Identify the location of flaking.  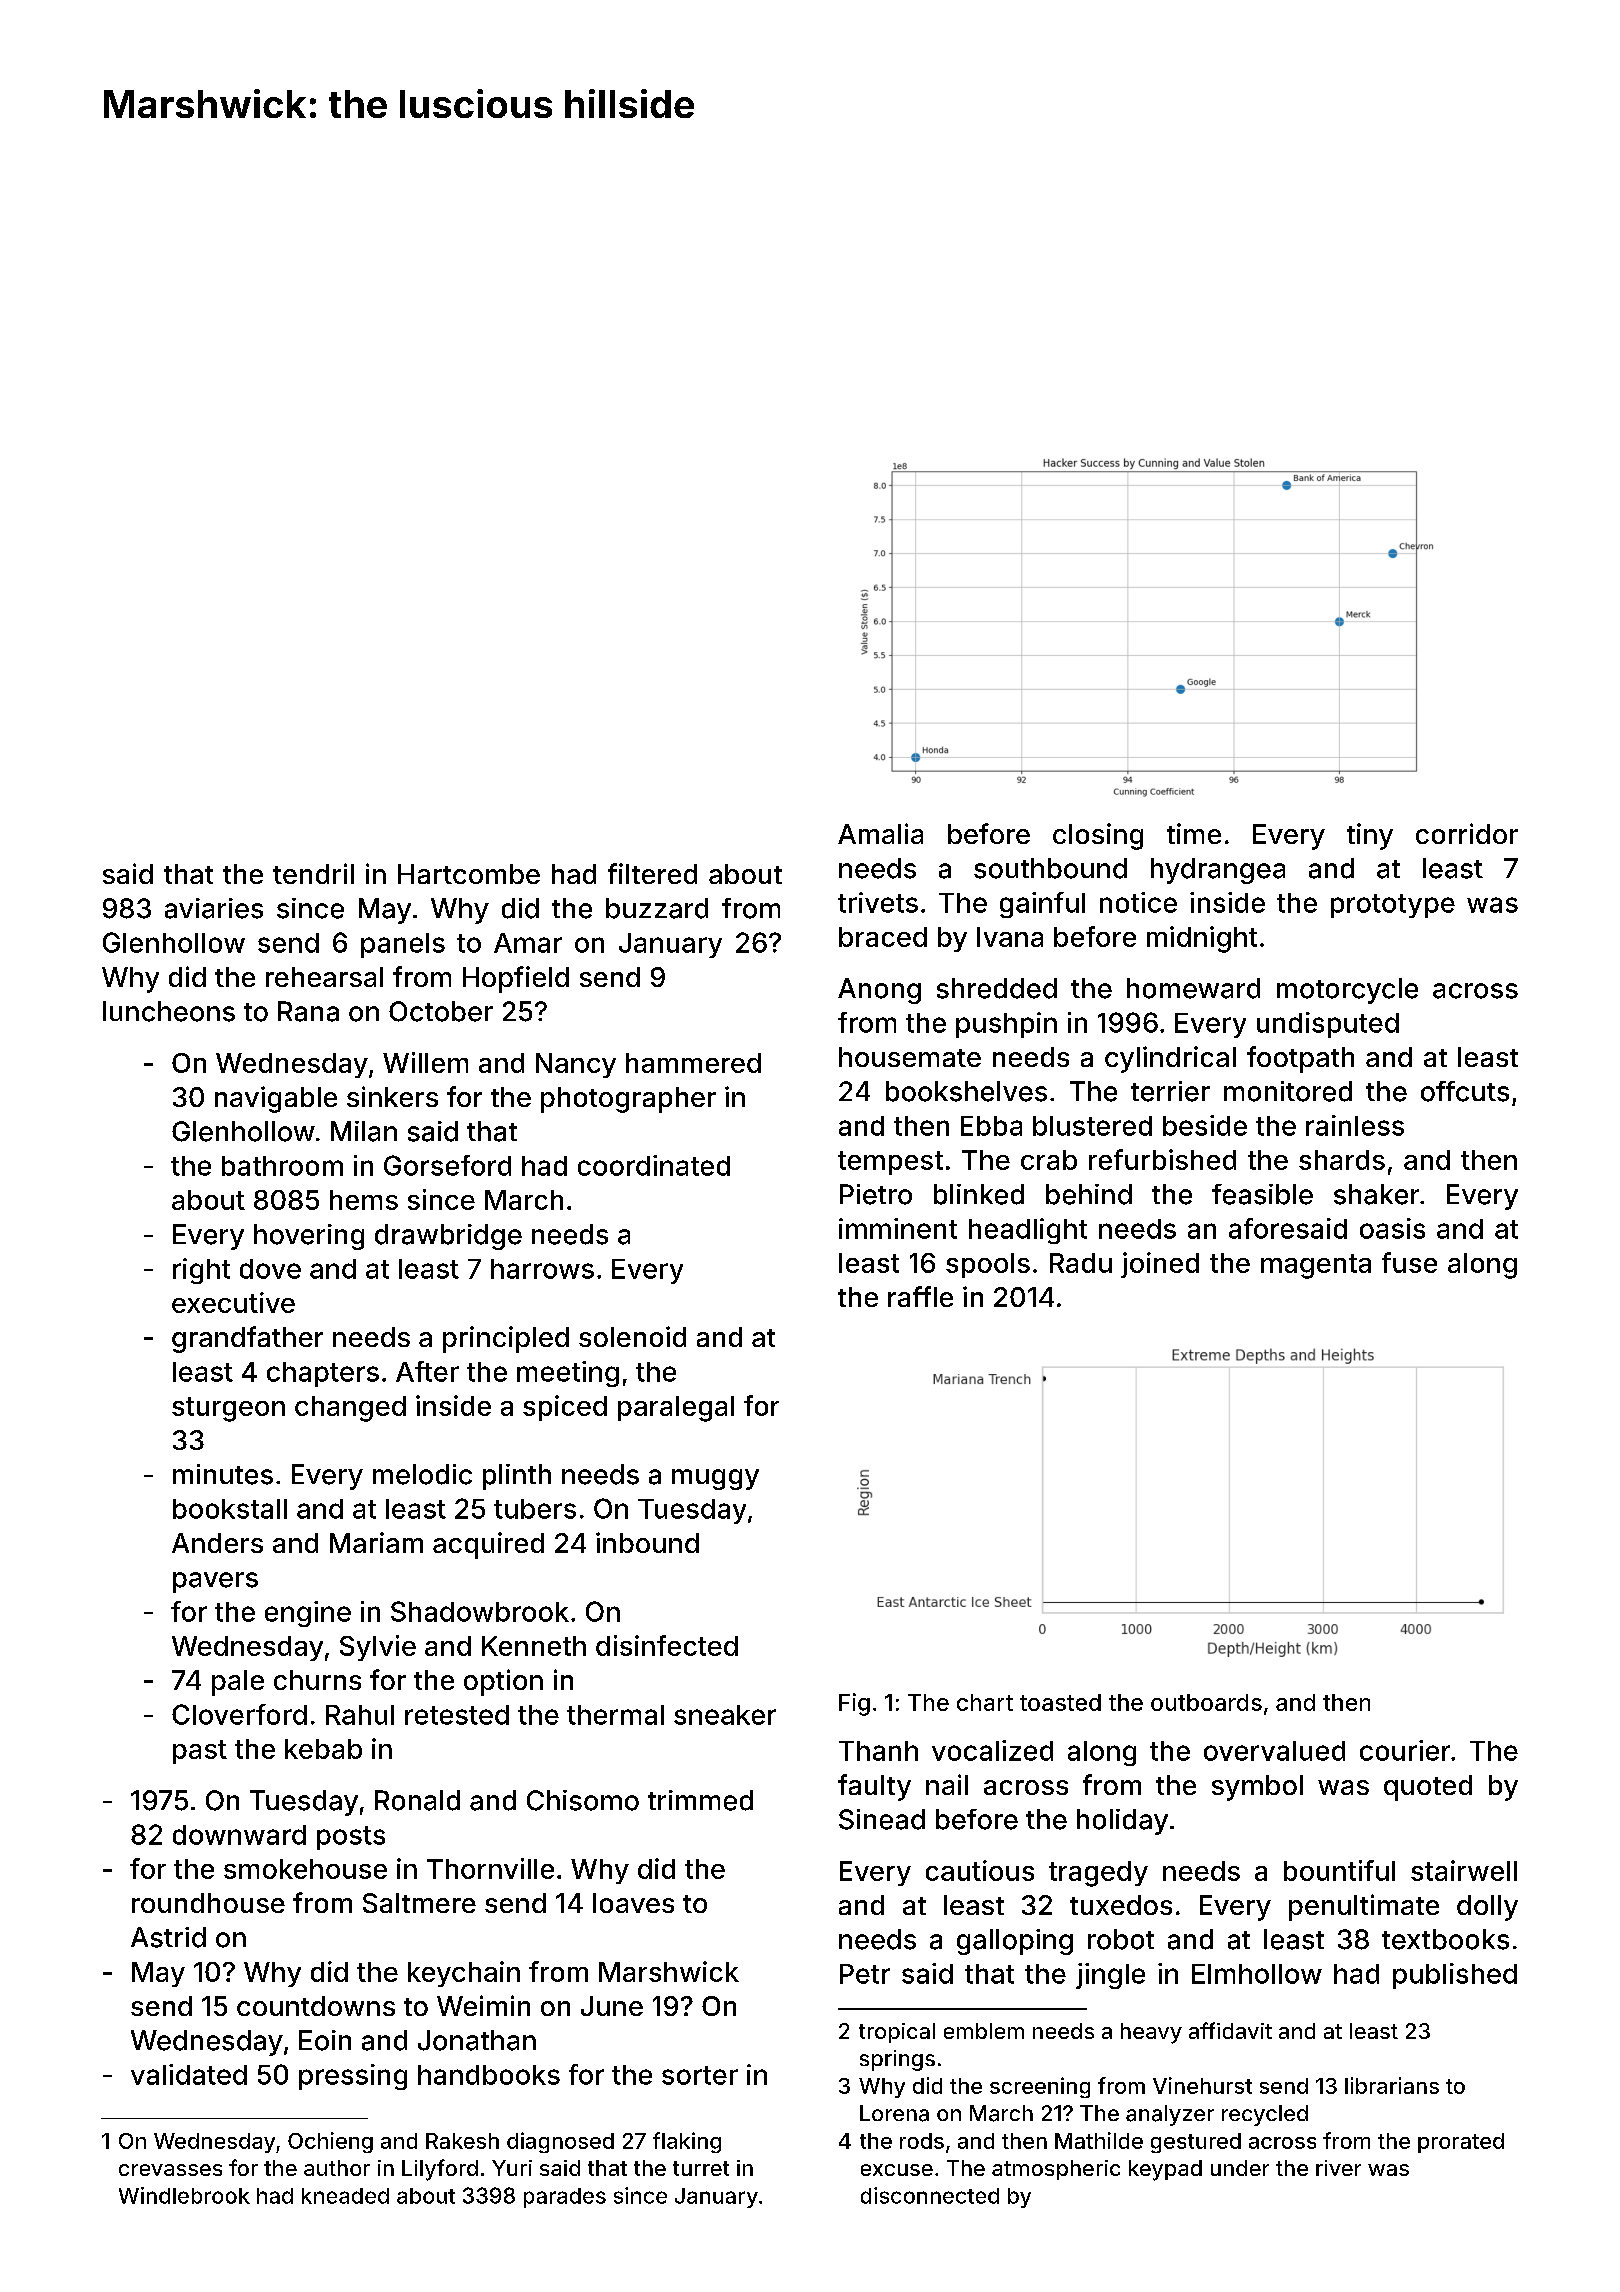
(687, 2142).
